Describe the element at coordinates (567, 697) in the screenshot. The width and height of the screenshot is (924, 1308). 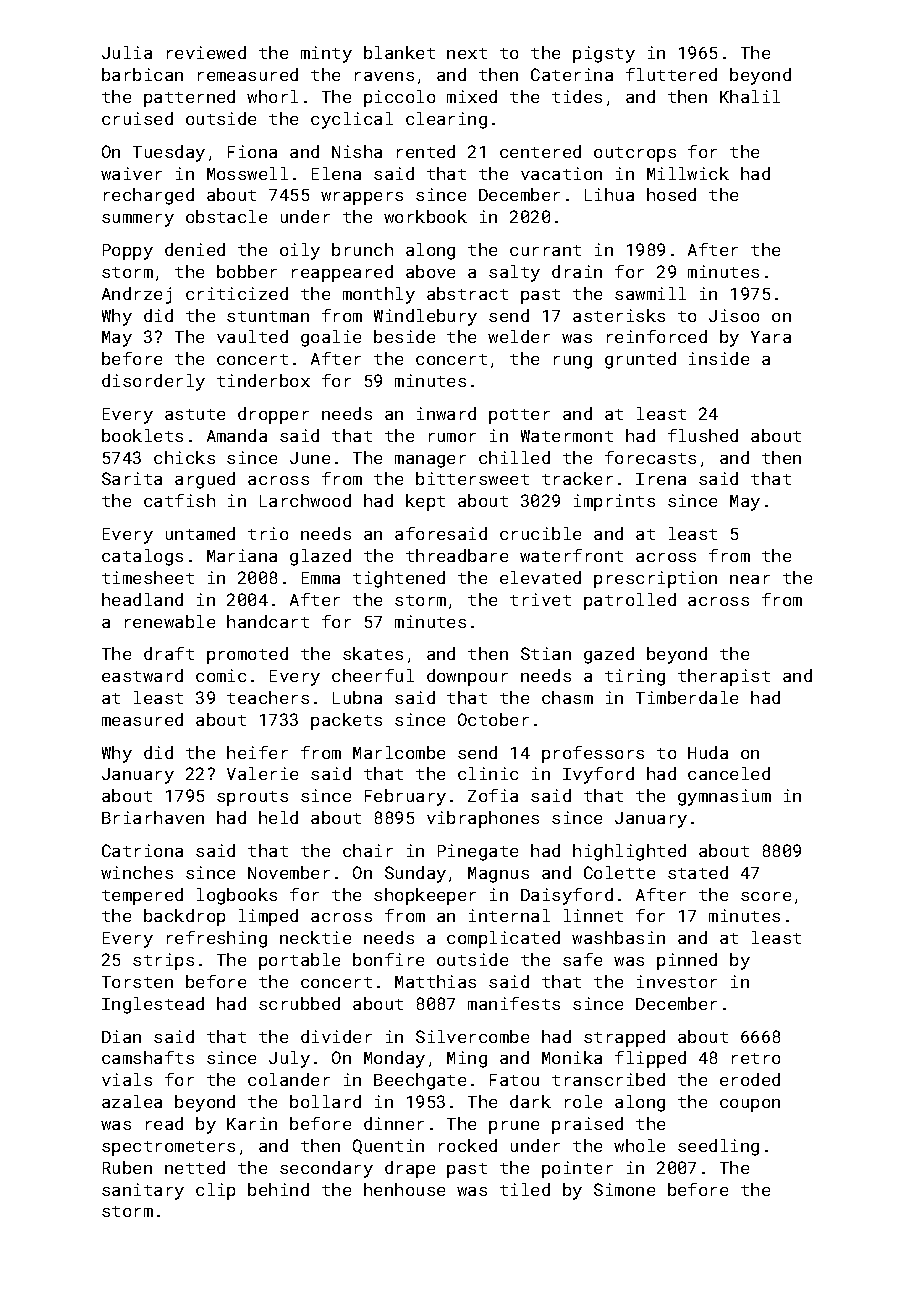
I see `chasm` at that location.
